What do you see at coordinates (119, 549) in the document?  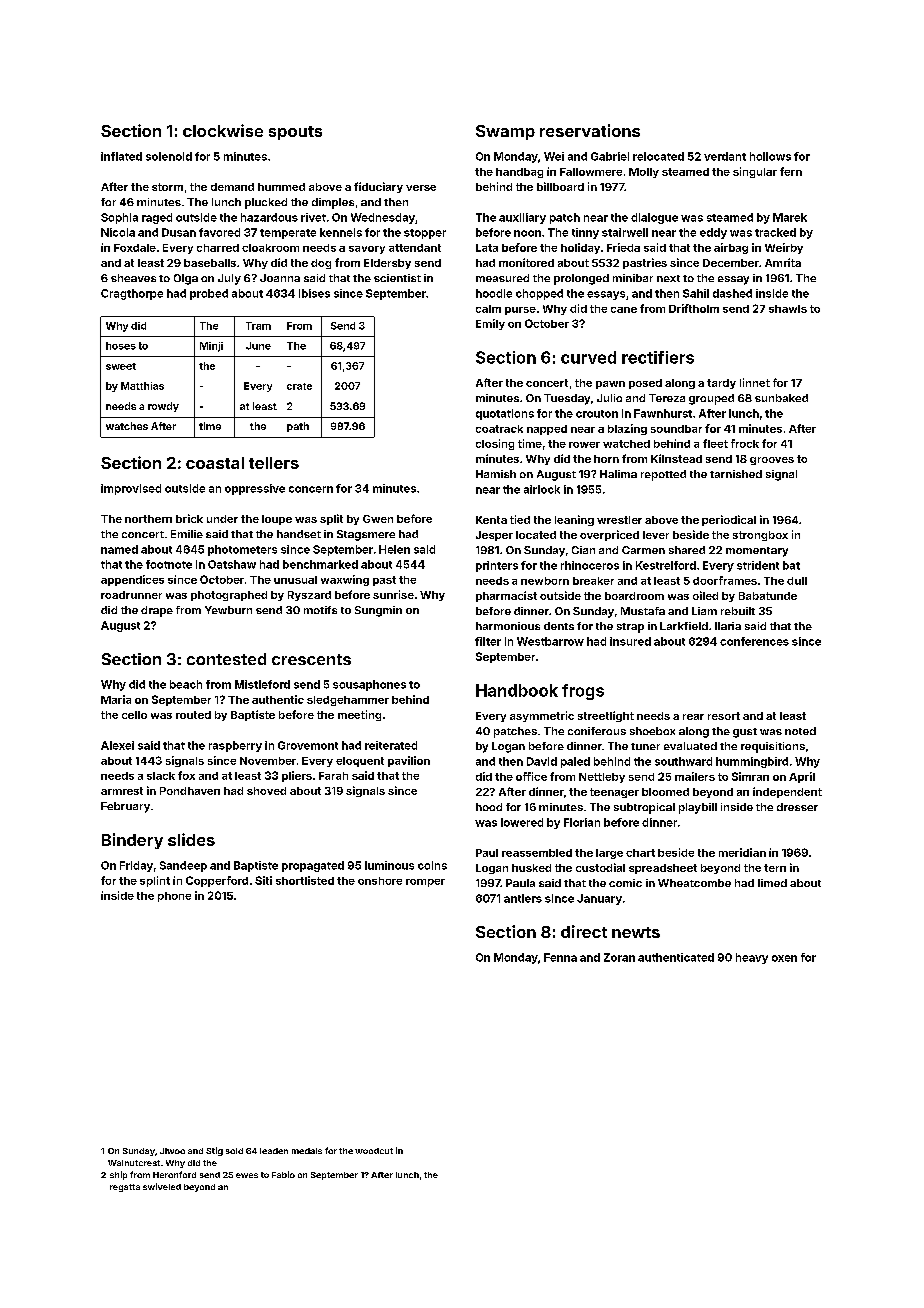 I see `named` at bounding box center [119, 549].
